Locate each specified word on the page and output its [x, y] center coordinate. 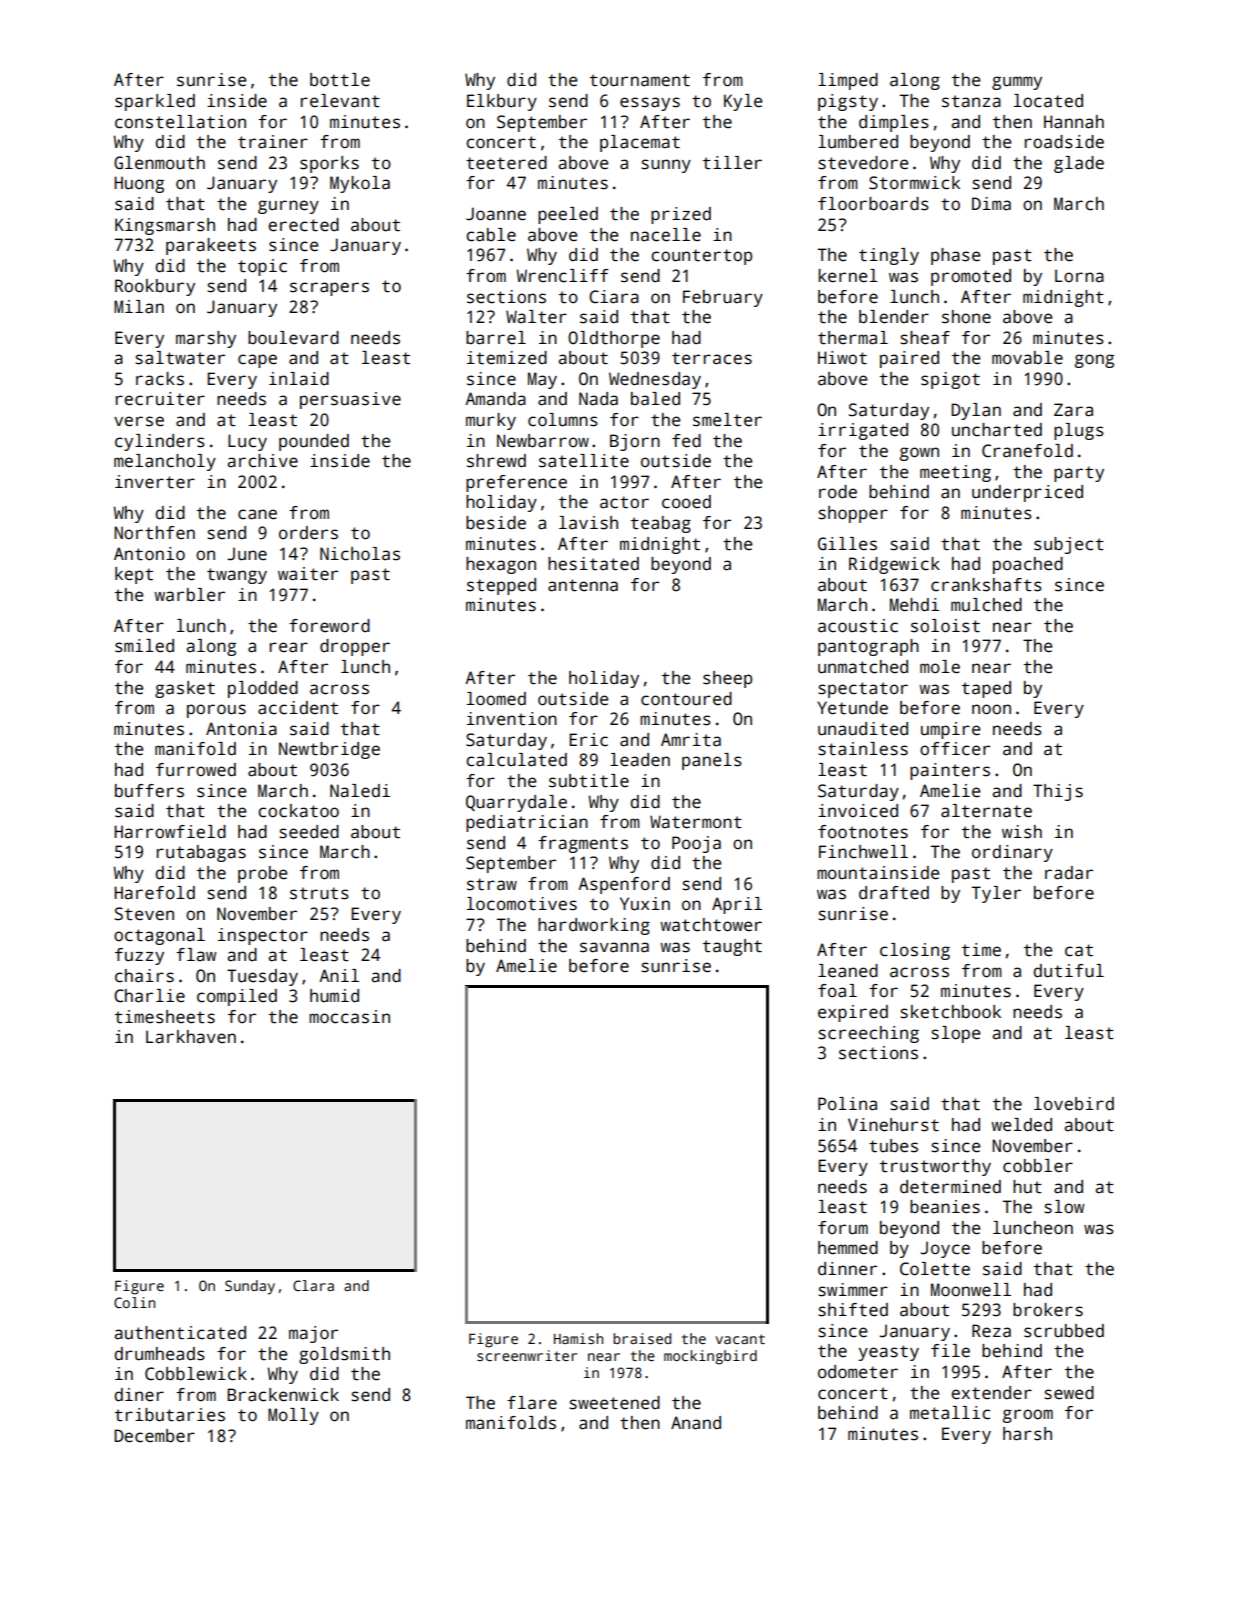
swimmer [853, 1290]
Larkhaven [191, 1037]
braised [642, 1338]
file [950, 1351]
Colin [134, 1302]
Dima [991, 204]
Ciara [614, 297]
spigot [950, 380]
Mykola [360, 184]
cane [257, 514]
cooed [686, 502]
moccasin [349, 1017]
